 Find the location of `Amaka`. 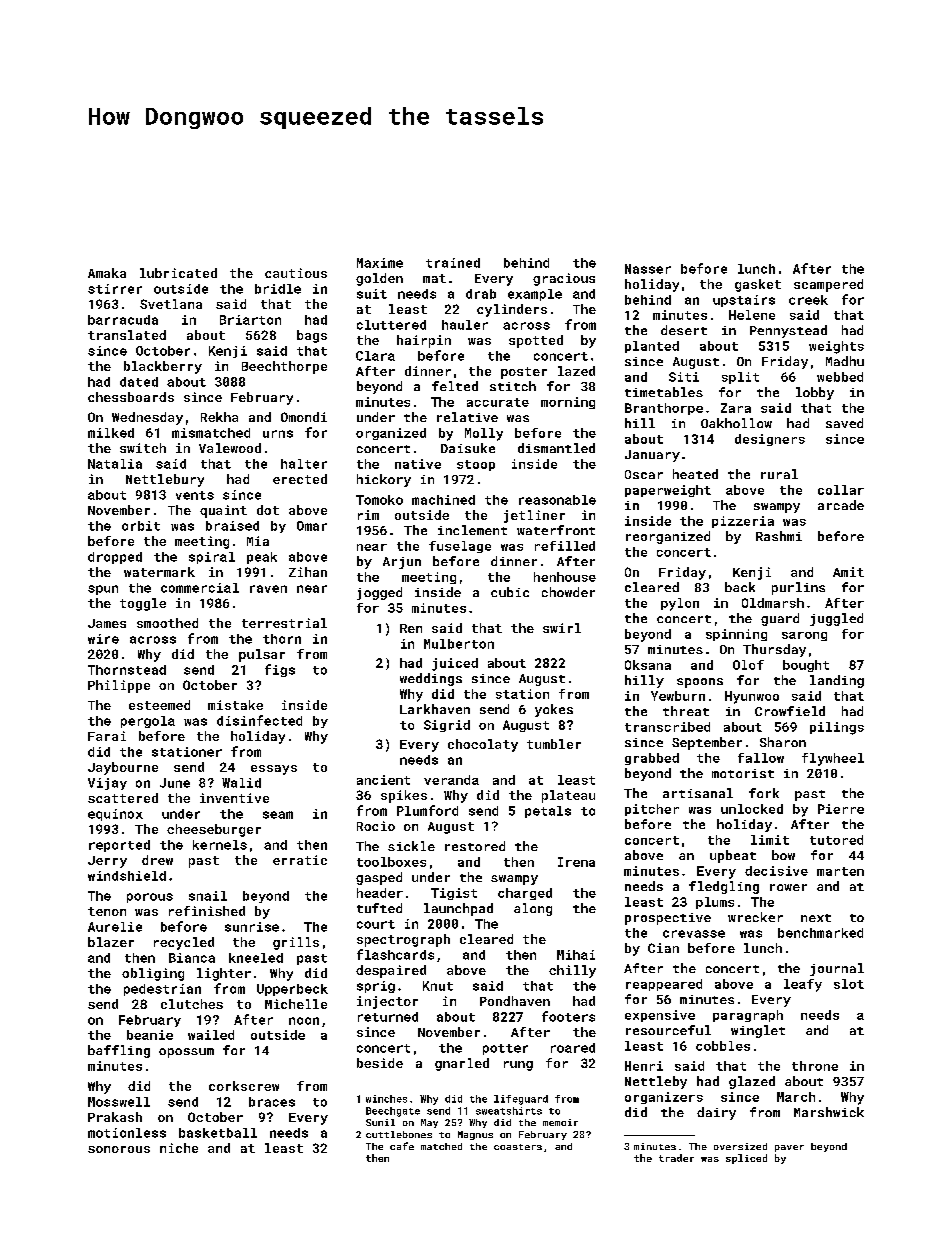

Amaka is located at coordinates (107, 273).
